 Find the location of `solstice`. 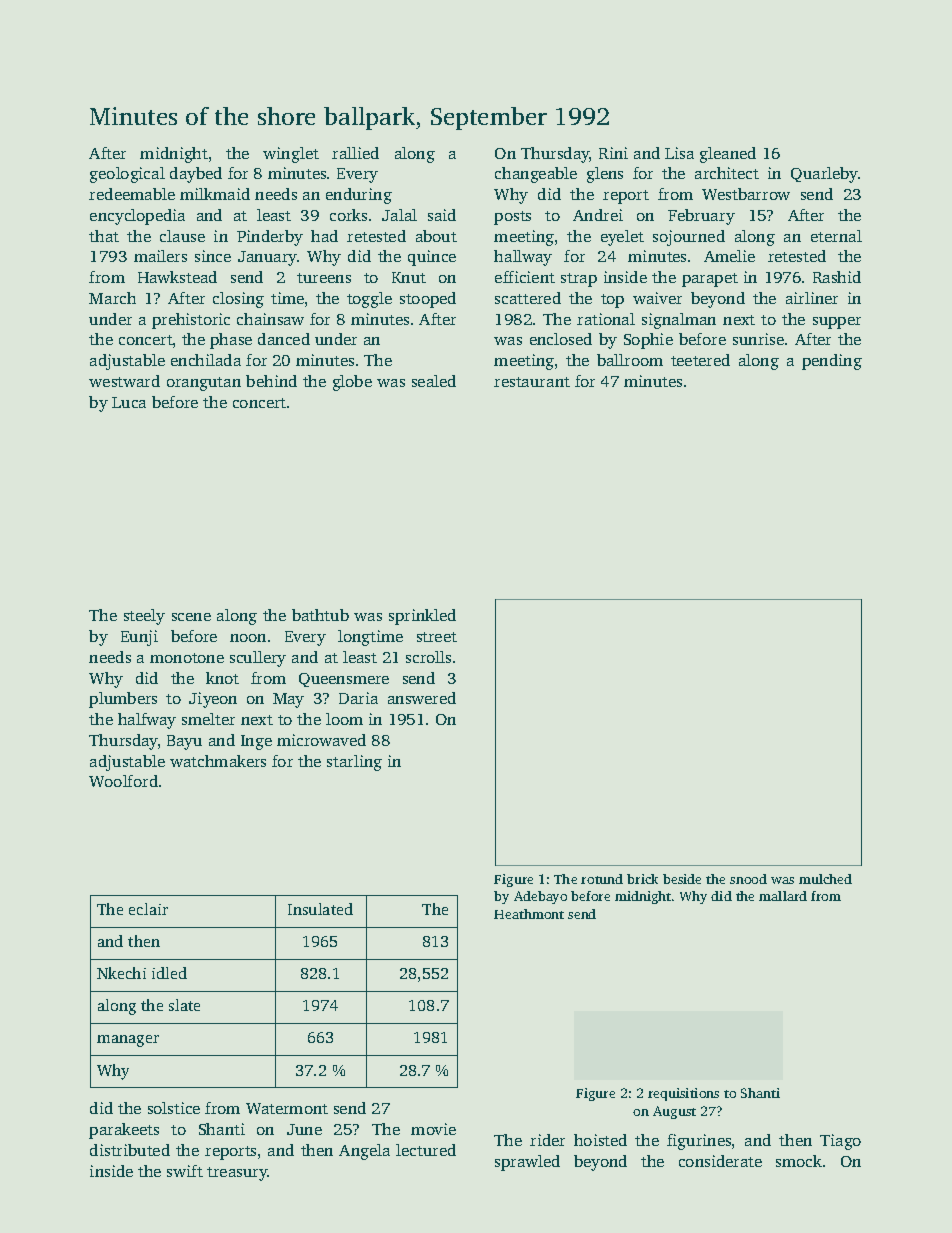

solstice is located at coordinates (174, 1108).
